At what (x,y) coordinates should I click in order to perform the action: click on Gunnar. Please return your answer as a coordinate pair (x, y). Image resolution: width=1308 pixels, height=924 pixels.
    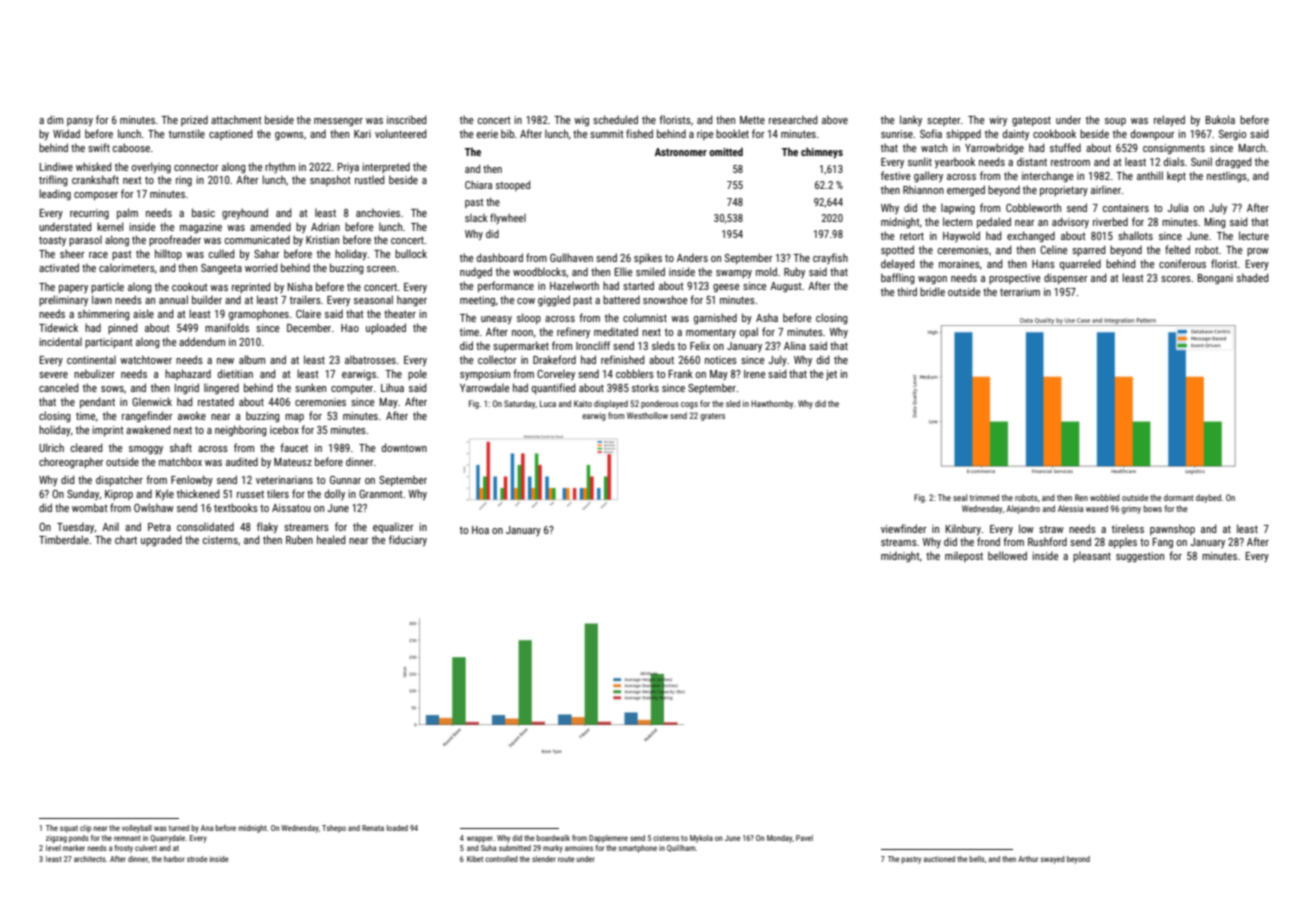
    Looking at the image, I should click on (345, 480).
